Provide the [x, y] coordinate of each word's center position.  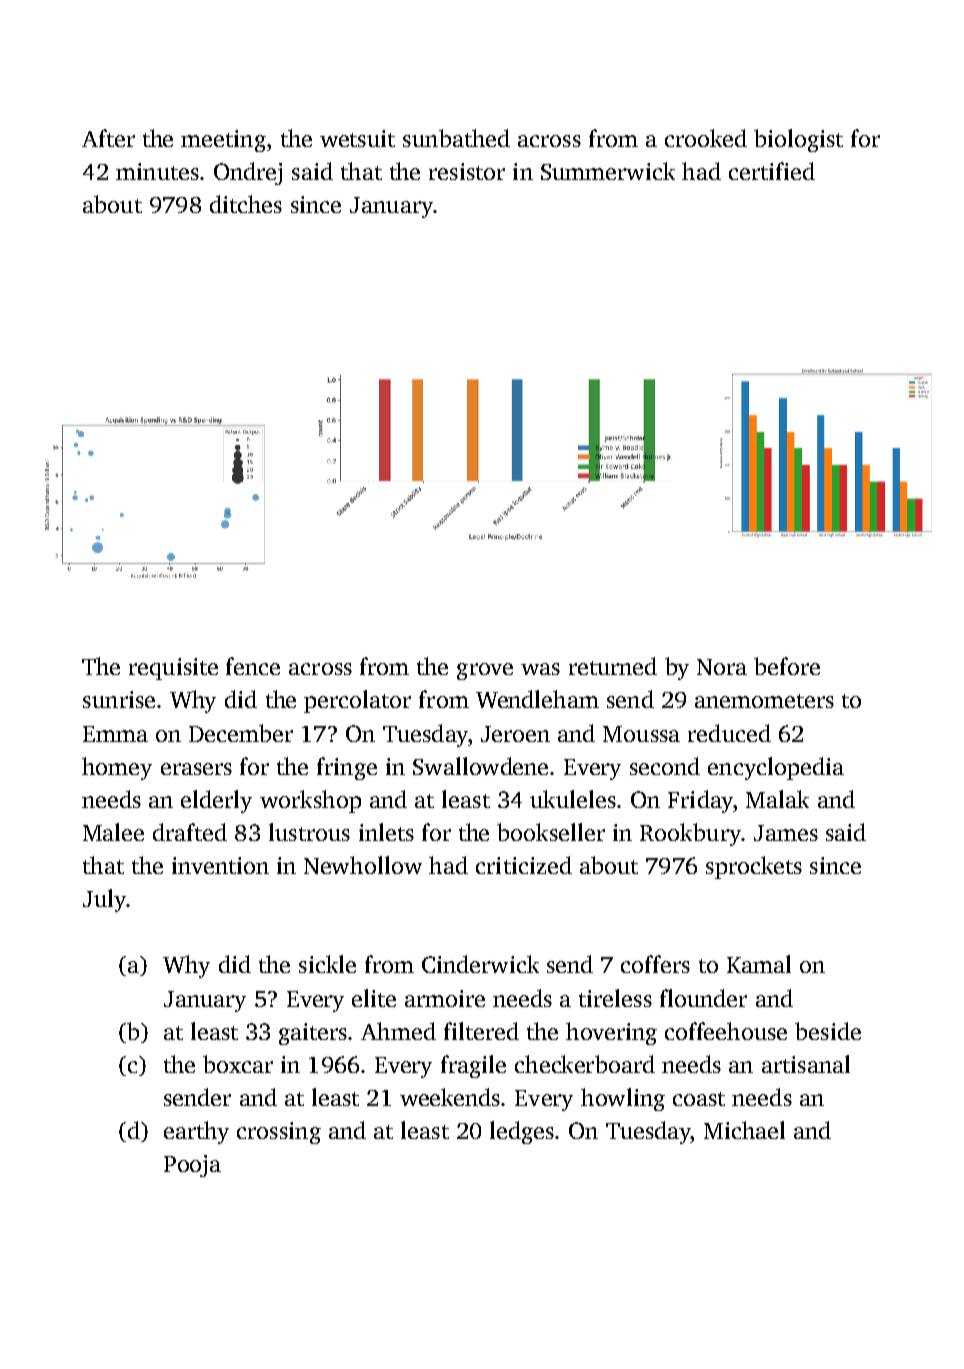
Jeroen [515, 734]
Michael [744, 1130]
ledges [522, 1132]
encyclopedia [776, 768]
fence [253, 666]
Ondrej [248, 173]
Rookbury [690, 834]
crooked [706, 138]
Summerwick [608, 171]
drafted [190, 832]
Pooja [192, 1166]
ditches [246, 204]
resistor [467, 171]
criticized [524, 865]
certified [772, 171]
